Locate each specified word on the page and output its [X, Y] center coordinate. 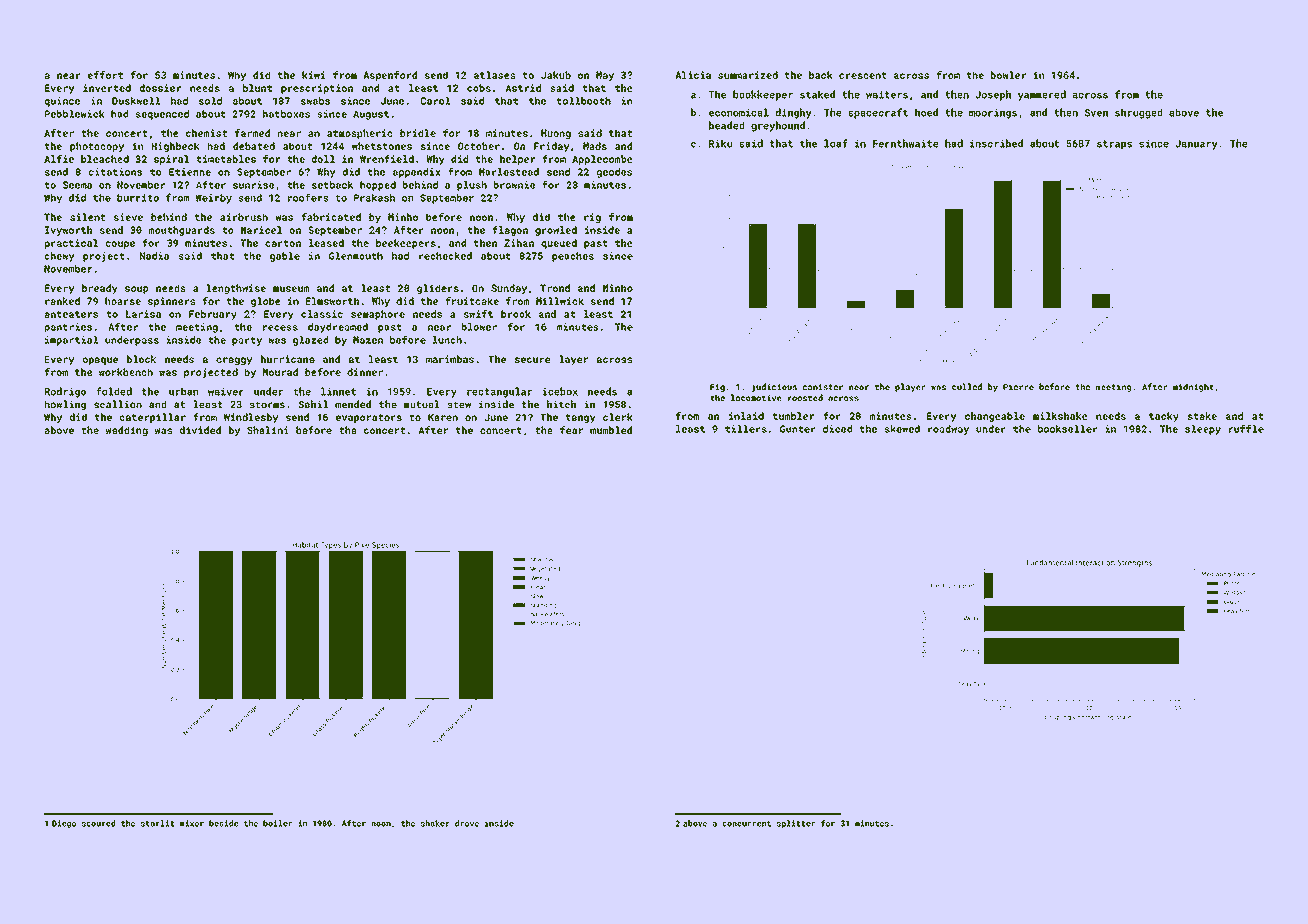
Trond [555, 288]
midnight [1193, 387]
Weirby [214, 199]
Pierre [1018, 387]
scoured [98, 823]
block [141, 359]
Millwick [560, 301]
